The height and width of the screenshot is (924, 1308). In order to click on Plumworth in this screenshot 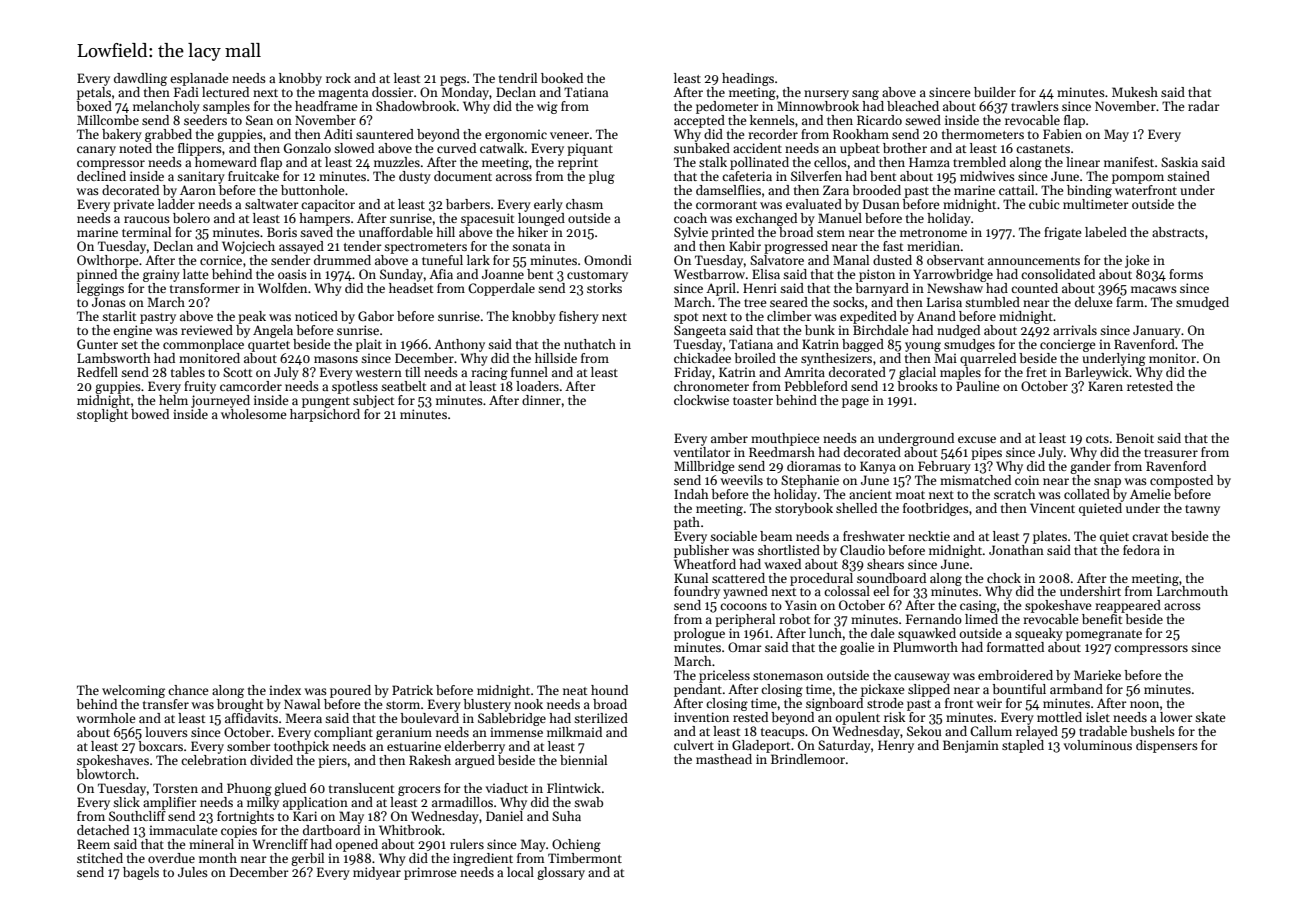, I will do `click(925, 647)`.
